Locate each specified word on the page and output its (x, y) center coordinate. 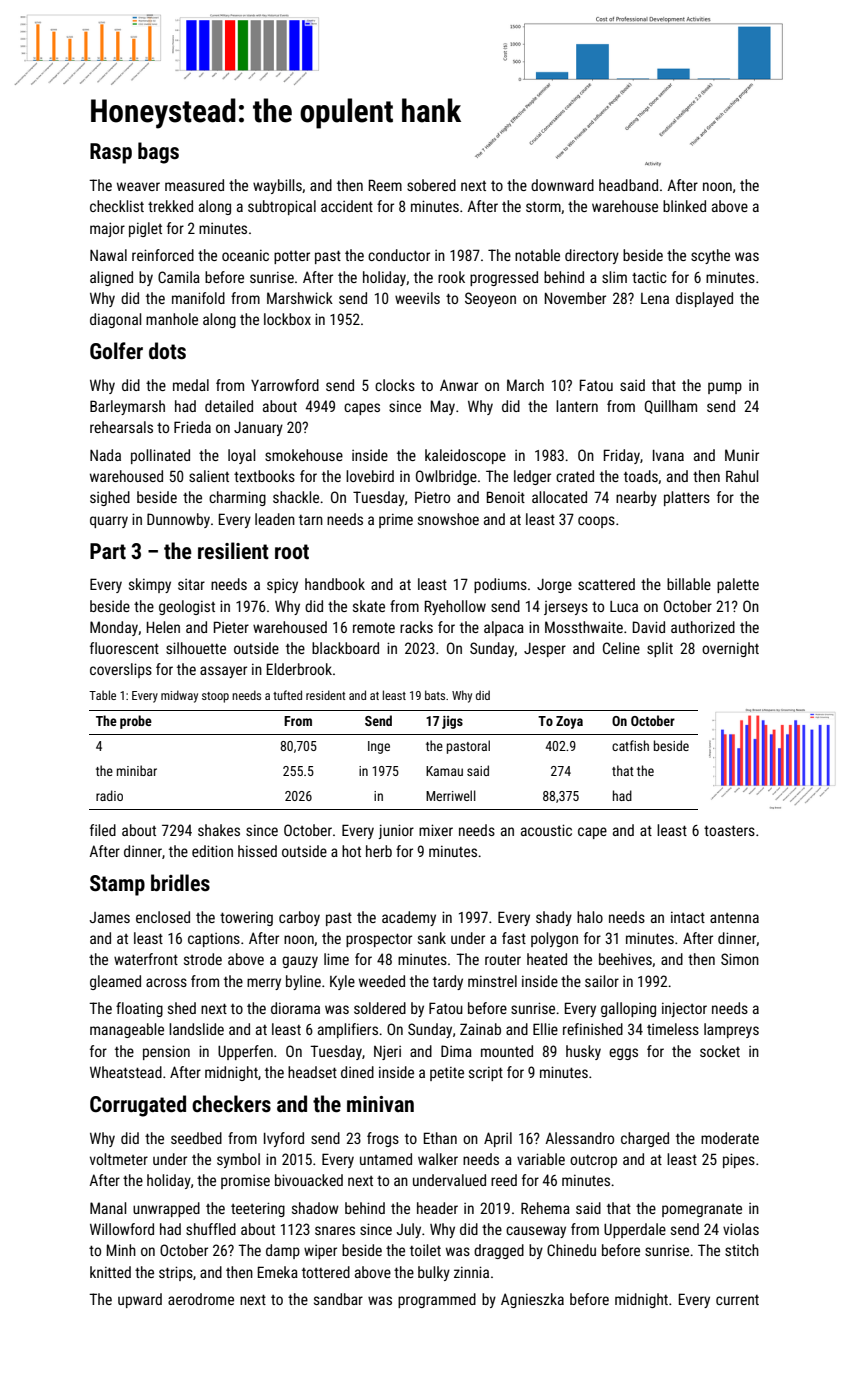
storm (543, 207)
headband (628, 185)
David (649, 627)
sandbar (338, 1299)
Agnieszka (532, 1300)
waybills (277, 186)
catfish (630, 745)
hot (351, 851)
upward (140, 1300)
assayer (223, 672)
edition (212, 851)
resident (326, 695)
